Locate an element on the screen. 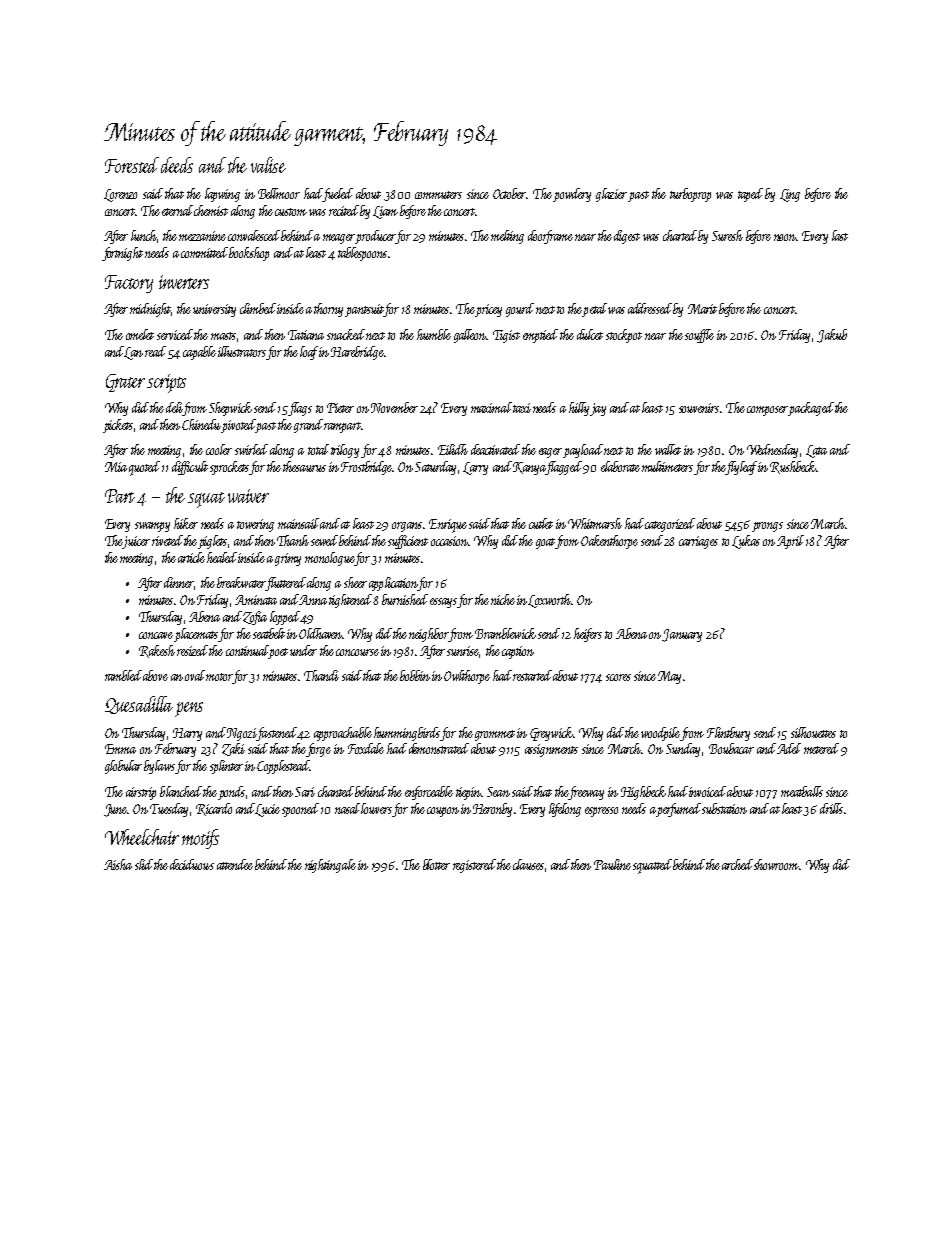 This screenshot has width=952, height=1233. registered is located at coordinates (474, 866).
